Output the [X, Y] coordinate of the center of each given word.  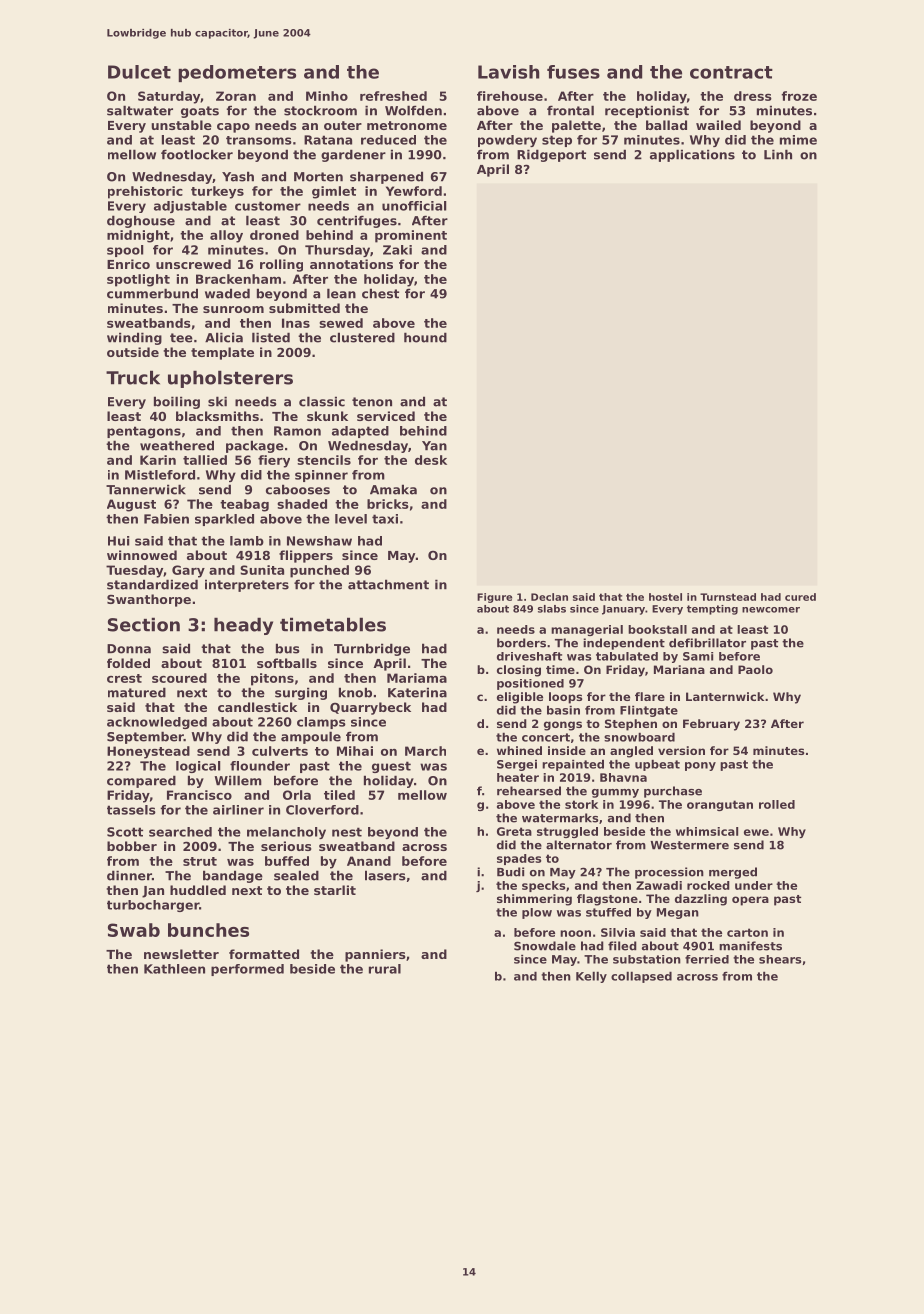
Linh [778, 154]
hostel [665, 597]
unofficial [414, 206]
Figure [494, 598]
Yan [434, 446]
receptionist [647, 111]
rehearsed [529, 791]
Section [144, 624]
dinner [129, 875]
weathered [177, 445]
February [711, 725]
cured [800, 597]
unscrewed [193, 264]
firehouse [510, 96]
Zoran [236, 96]
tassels [131, 810]
